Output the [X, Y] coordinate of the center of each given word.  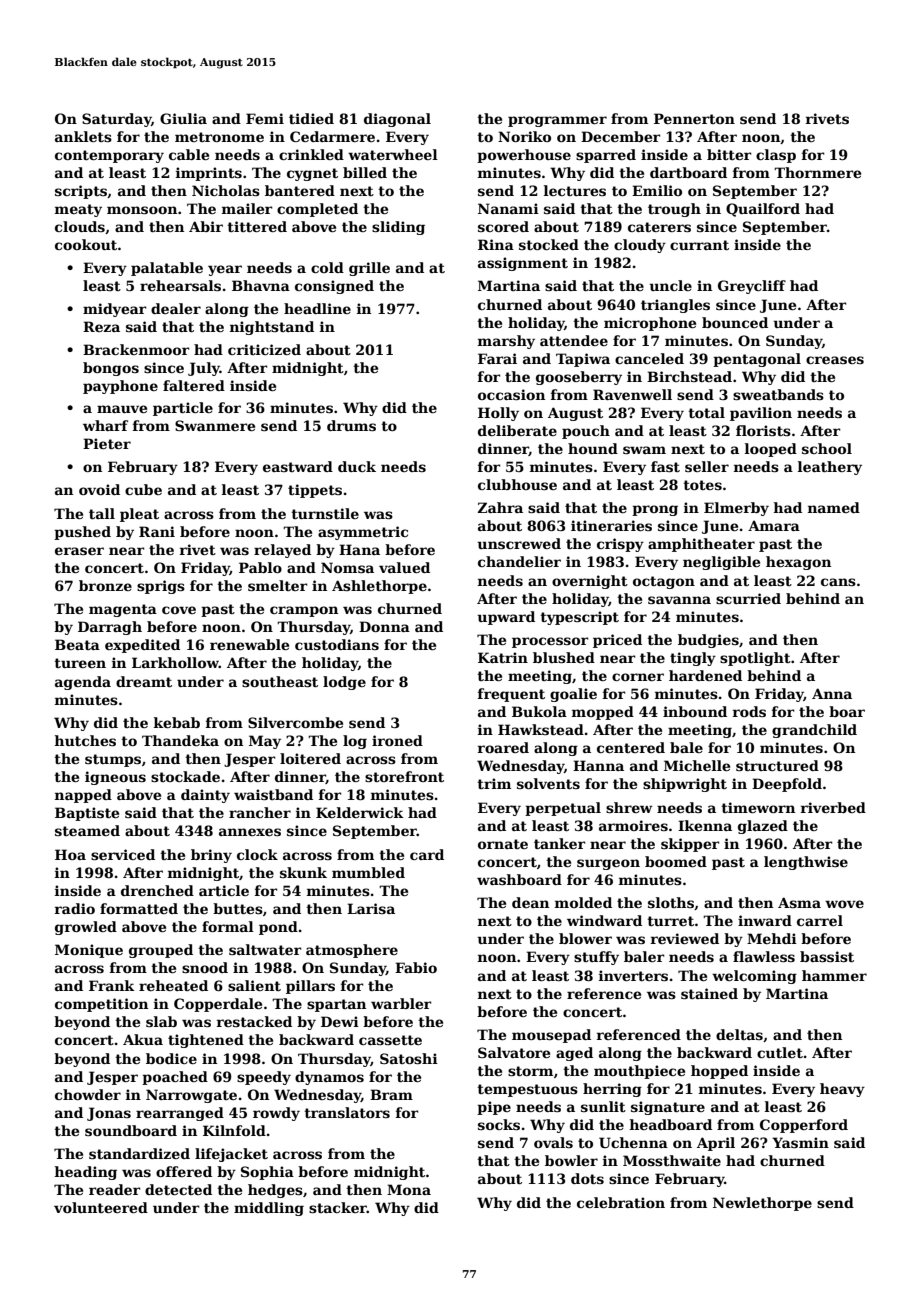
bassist [827, 956]
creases [835, 360]
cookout [86, 244]
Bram [391, 1094]
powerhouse [524, 156]
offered [184, 1171]
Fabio [416, 967]
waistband [273, 794]
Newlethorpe [762, 1204]
